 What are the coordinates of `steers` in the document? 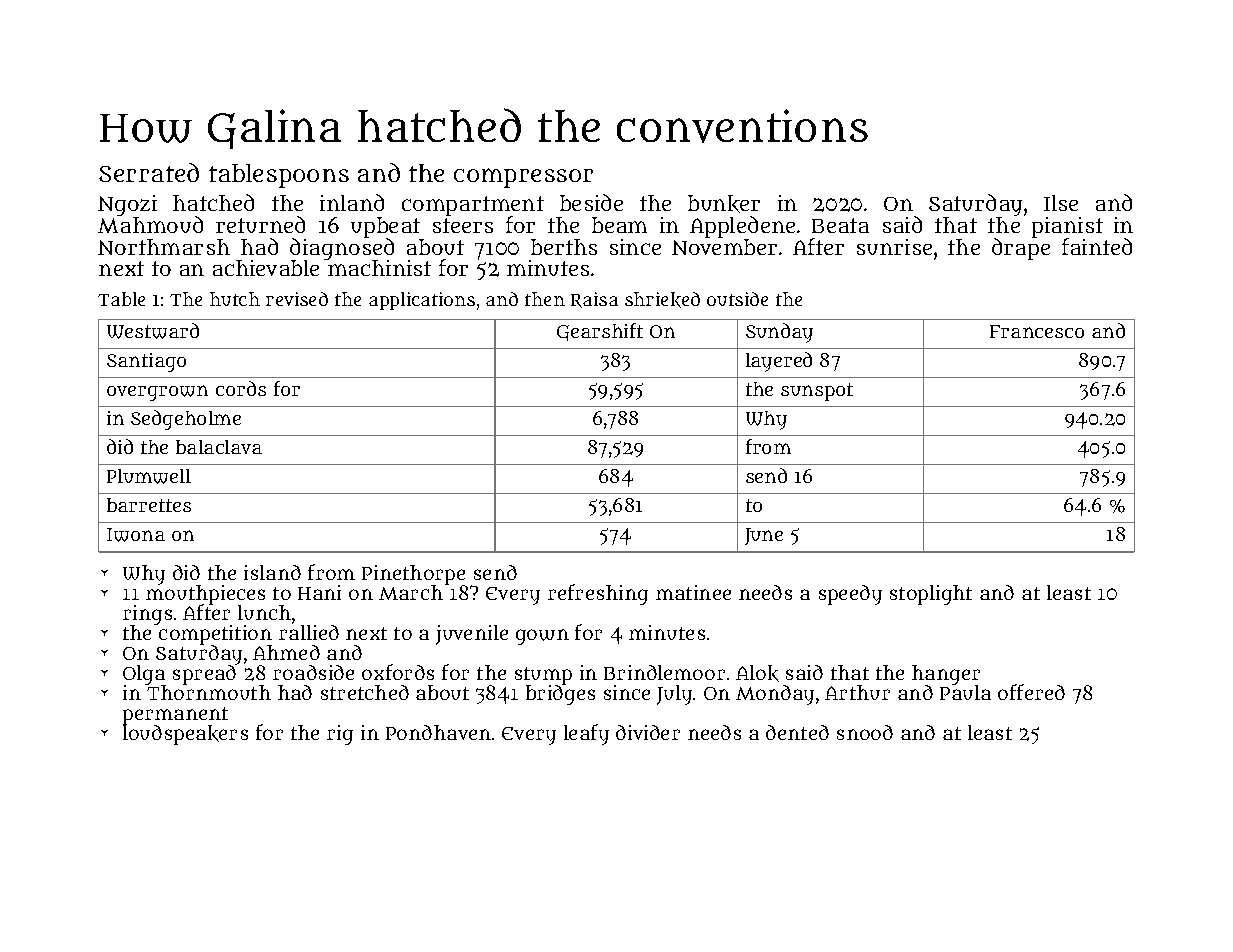 It's located at (463, 225).
